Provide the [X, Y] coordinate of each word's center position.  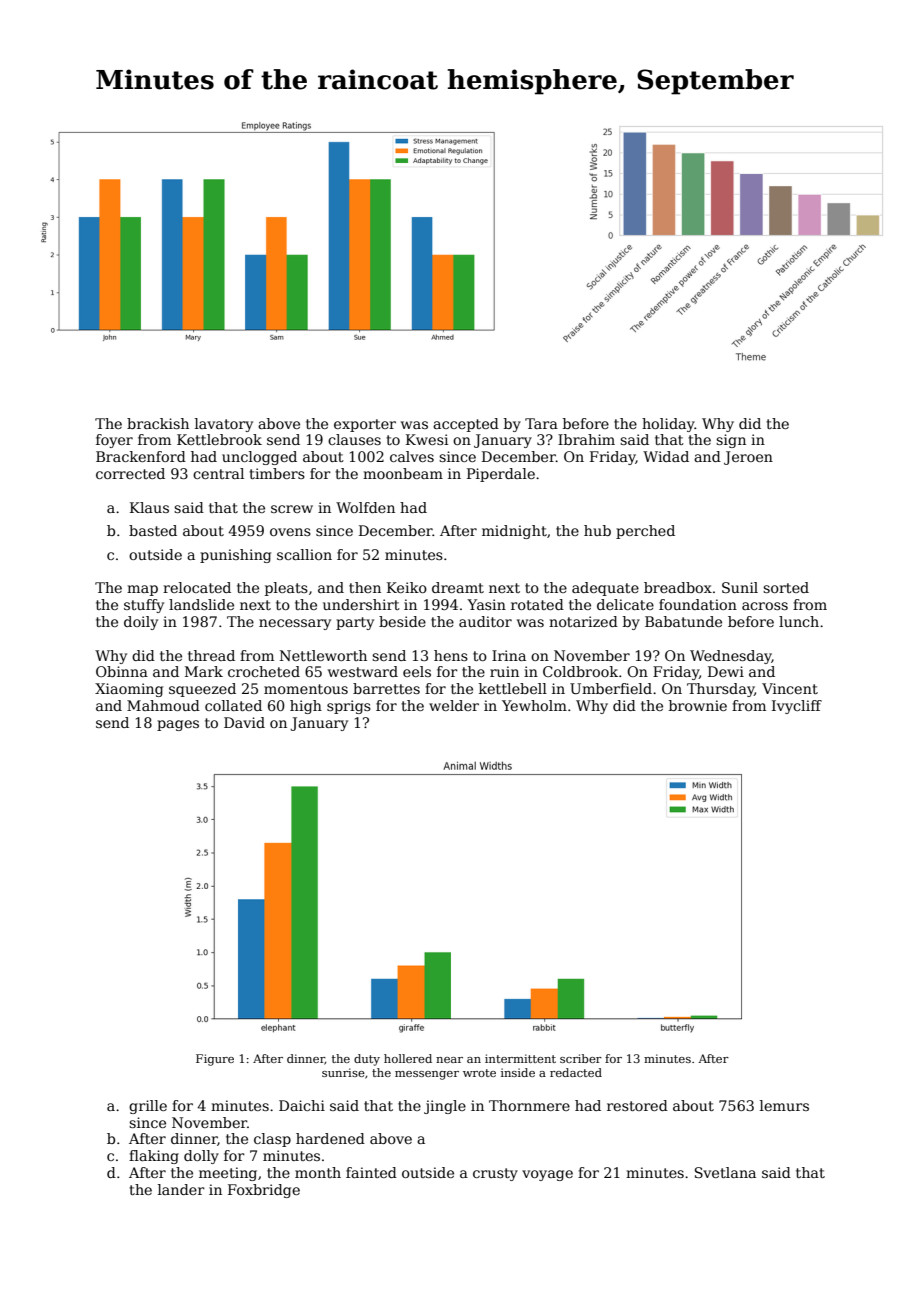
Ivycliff [797, 707]
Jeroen [748, 458]
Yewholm [534, 705]
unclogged [259, 458]
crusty [495, 1174]
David [244, 722]
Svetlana [725, 1172]
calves [412, 456]
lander [181, 1189]
